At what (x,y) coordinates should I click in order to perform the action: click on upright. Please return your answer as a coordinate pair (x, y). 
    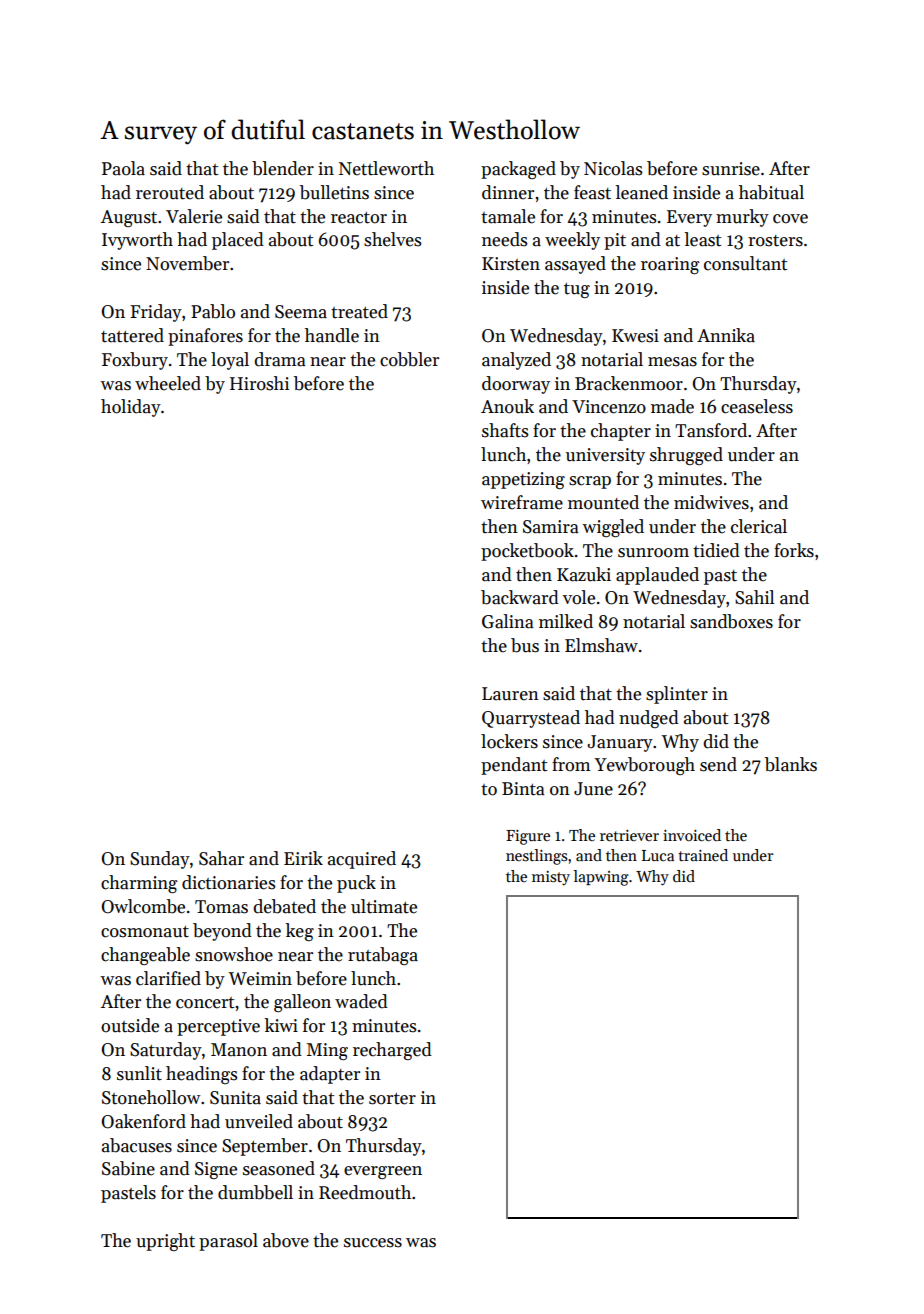
    Looking at the image, I should click on (165, 1242).
